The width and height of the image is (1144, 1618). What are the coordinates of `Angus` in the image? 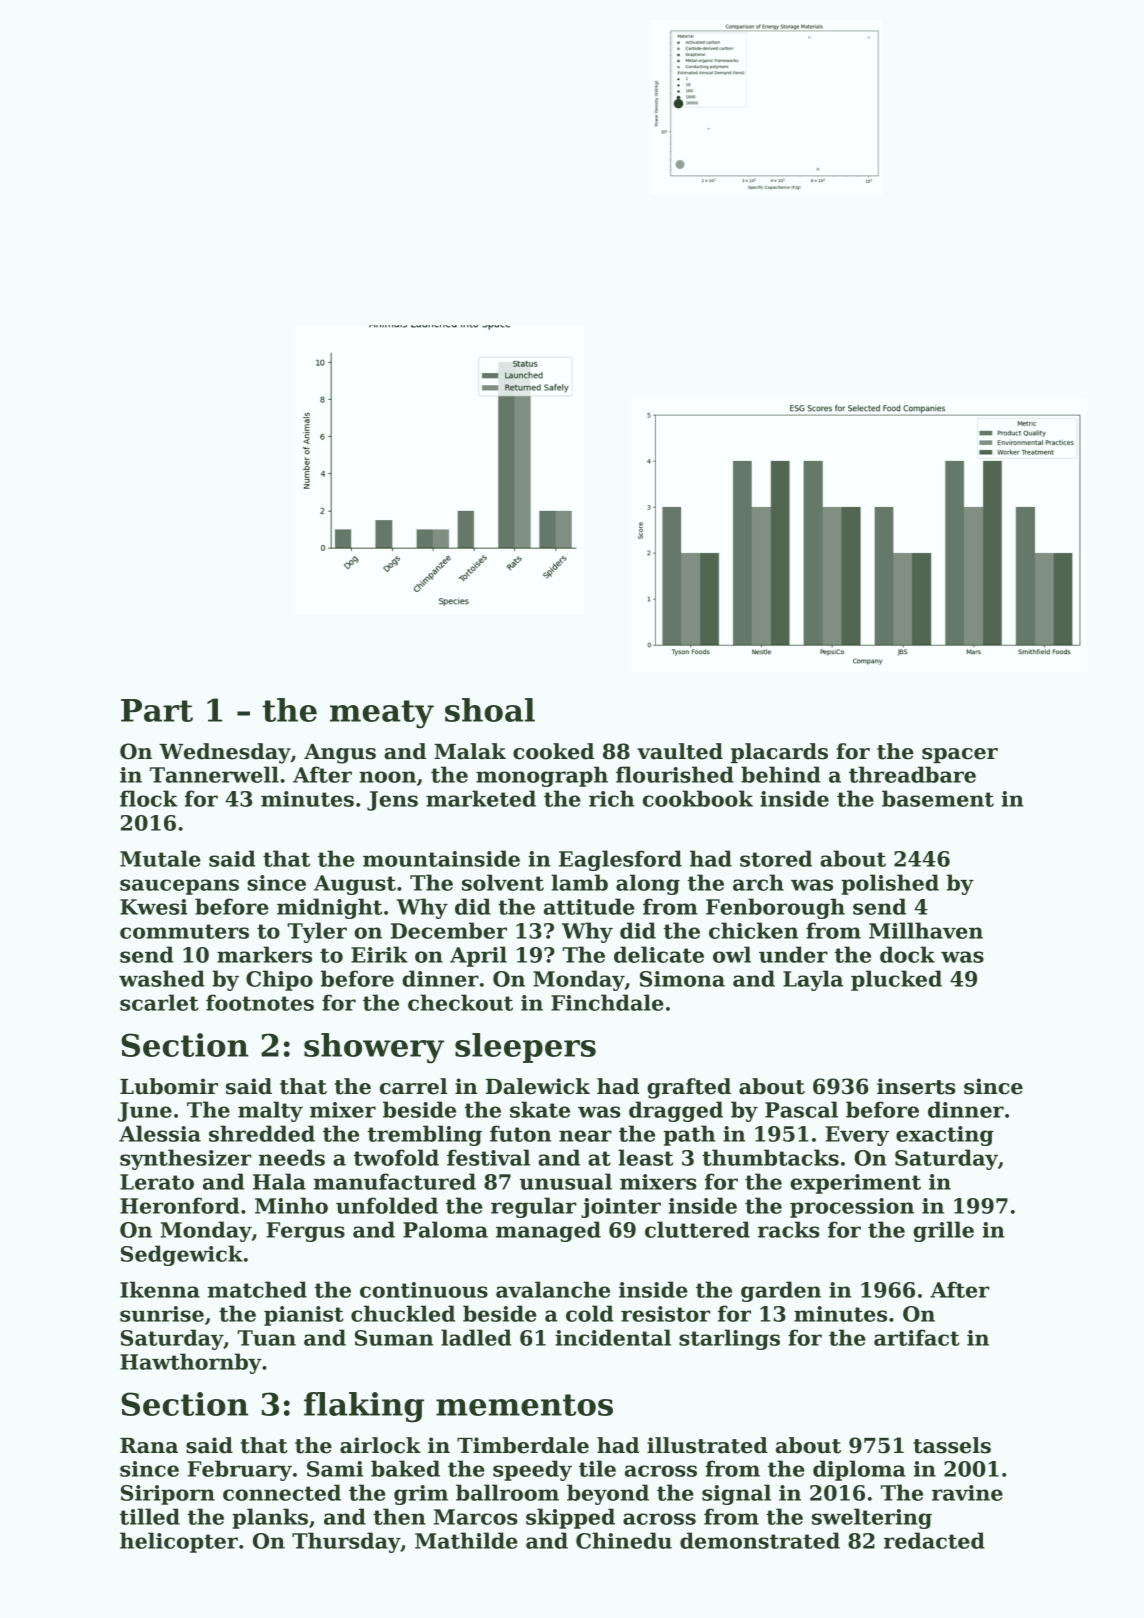 It's located at (340, 754).
